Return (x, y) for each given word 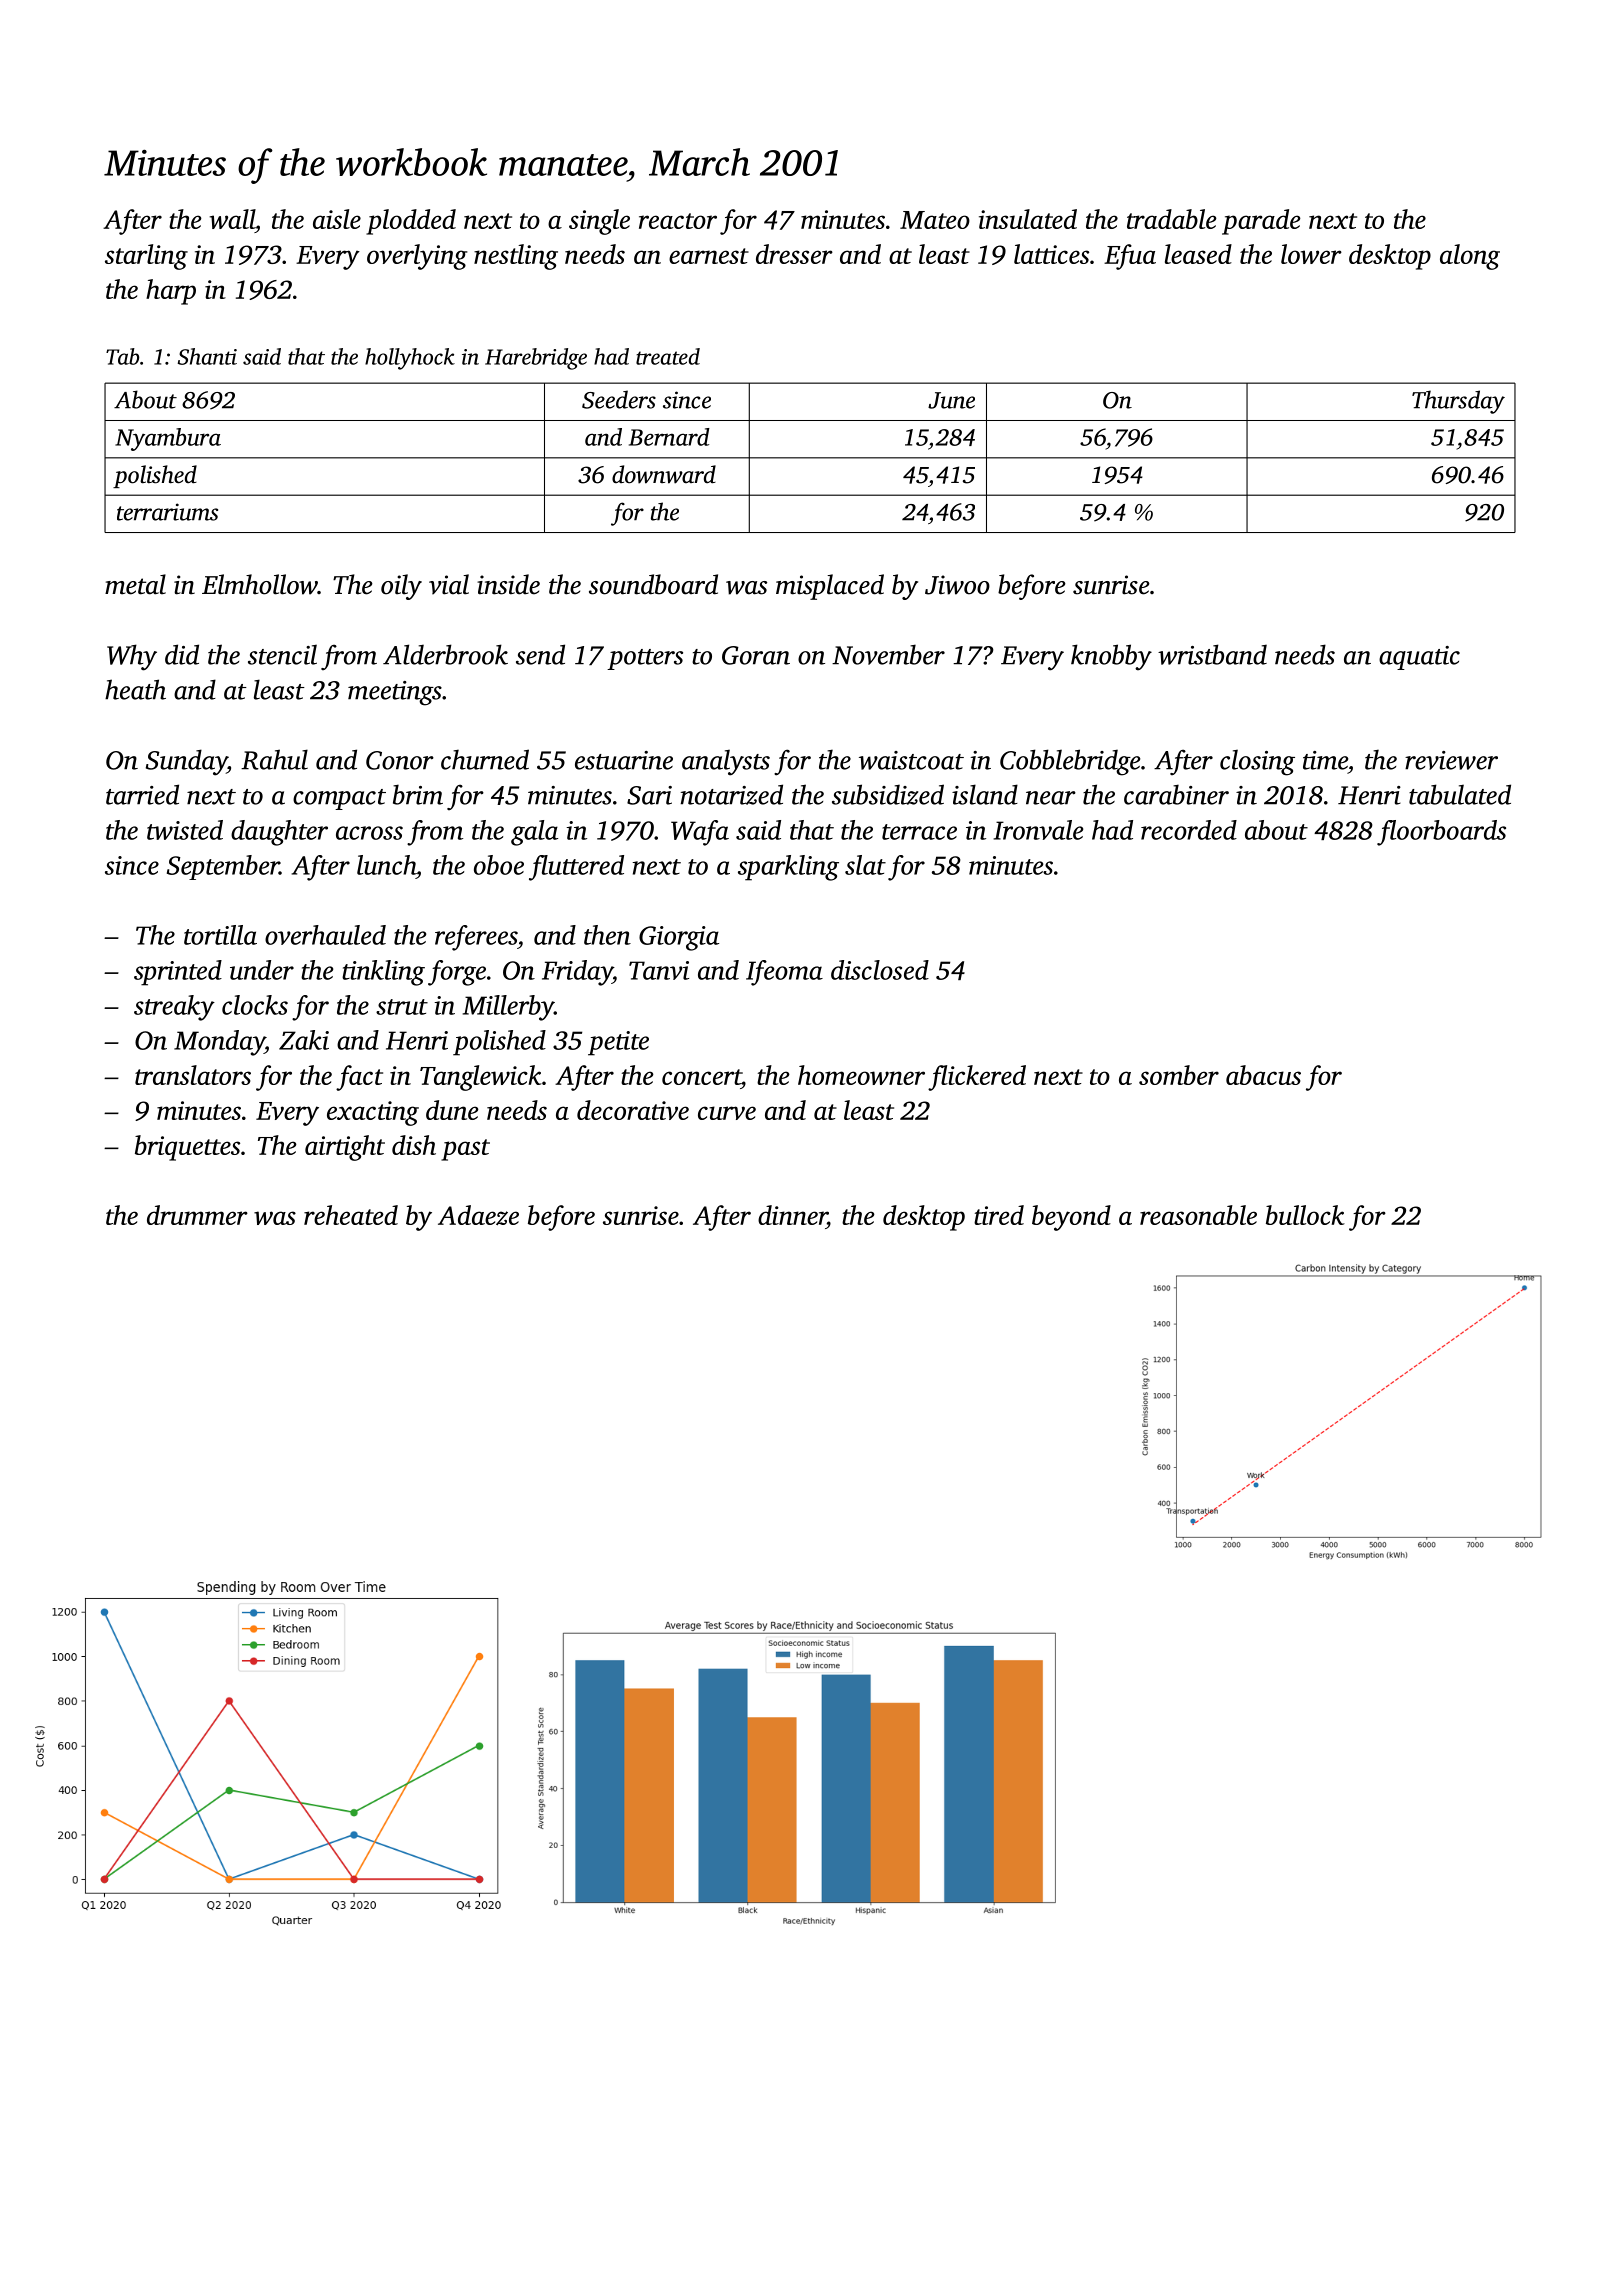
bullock (1305, 1215)
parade (1261, 222)
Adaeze (478, 1215)
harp (171, 292)
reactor (678, 221)
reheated (351, 1215)
